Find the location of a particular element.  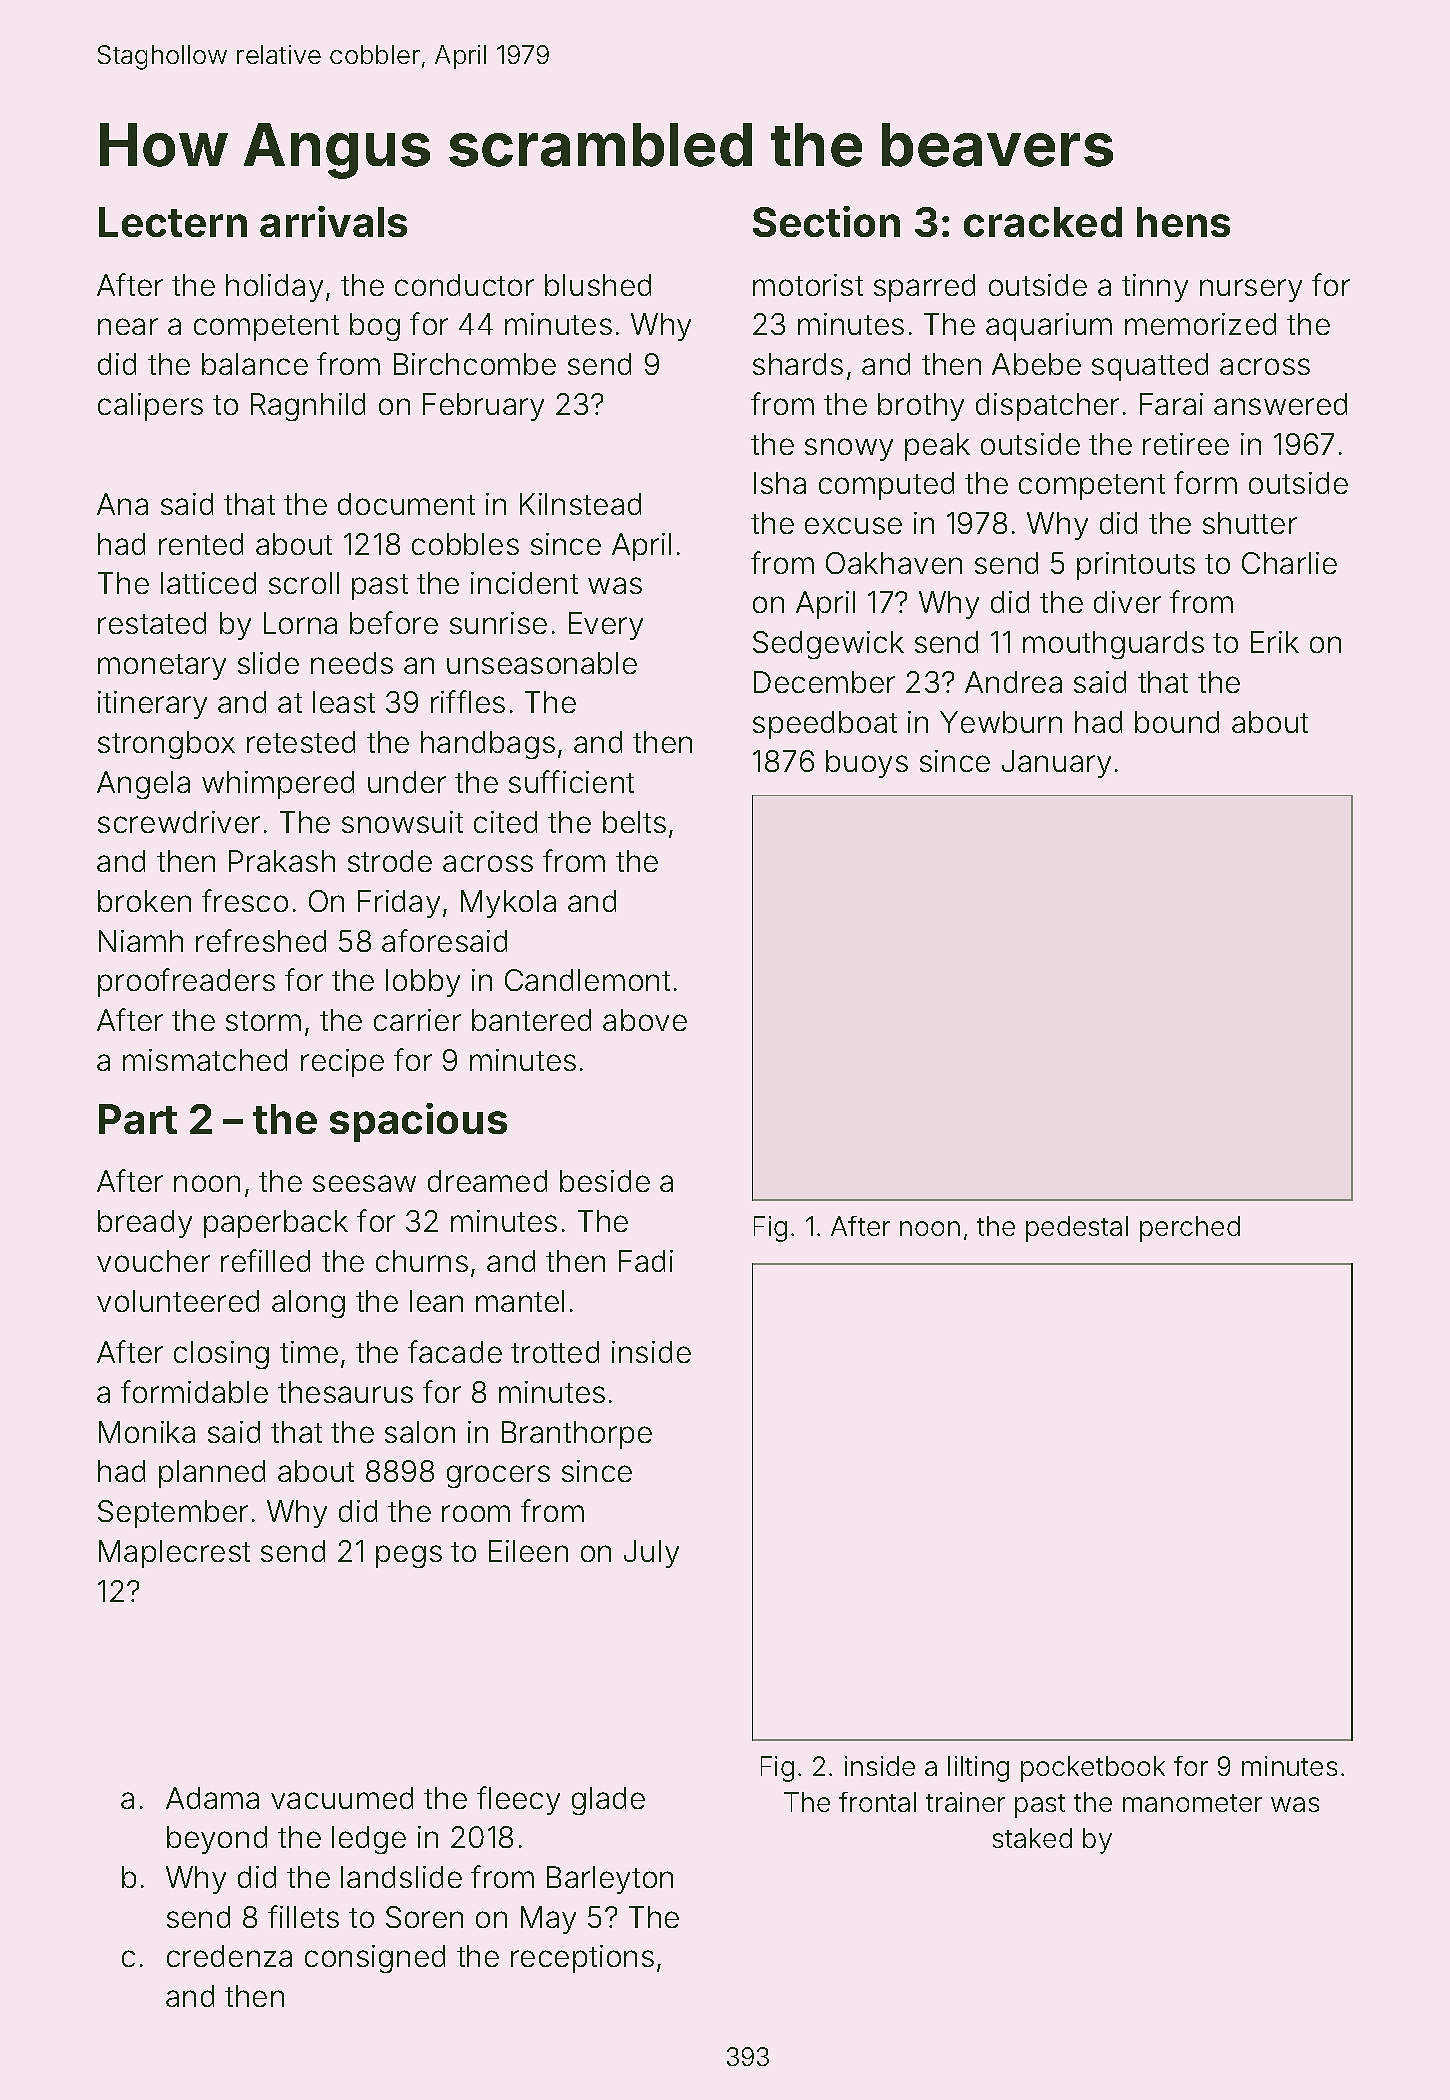

Section is located at coordinates (826, 221).
